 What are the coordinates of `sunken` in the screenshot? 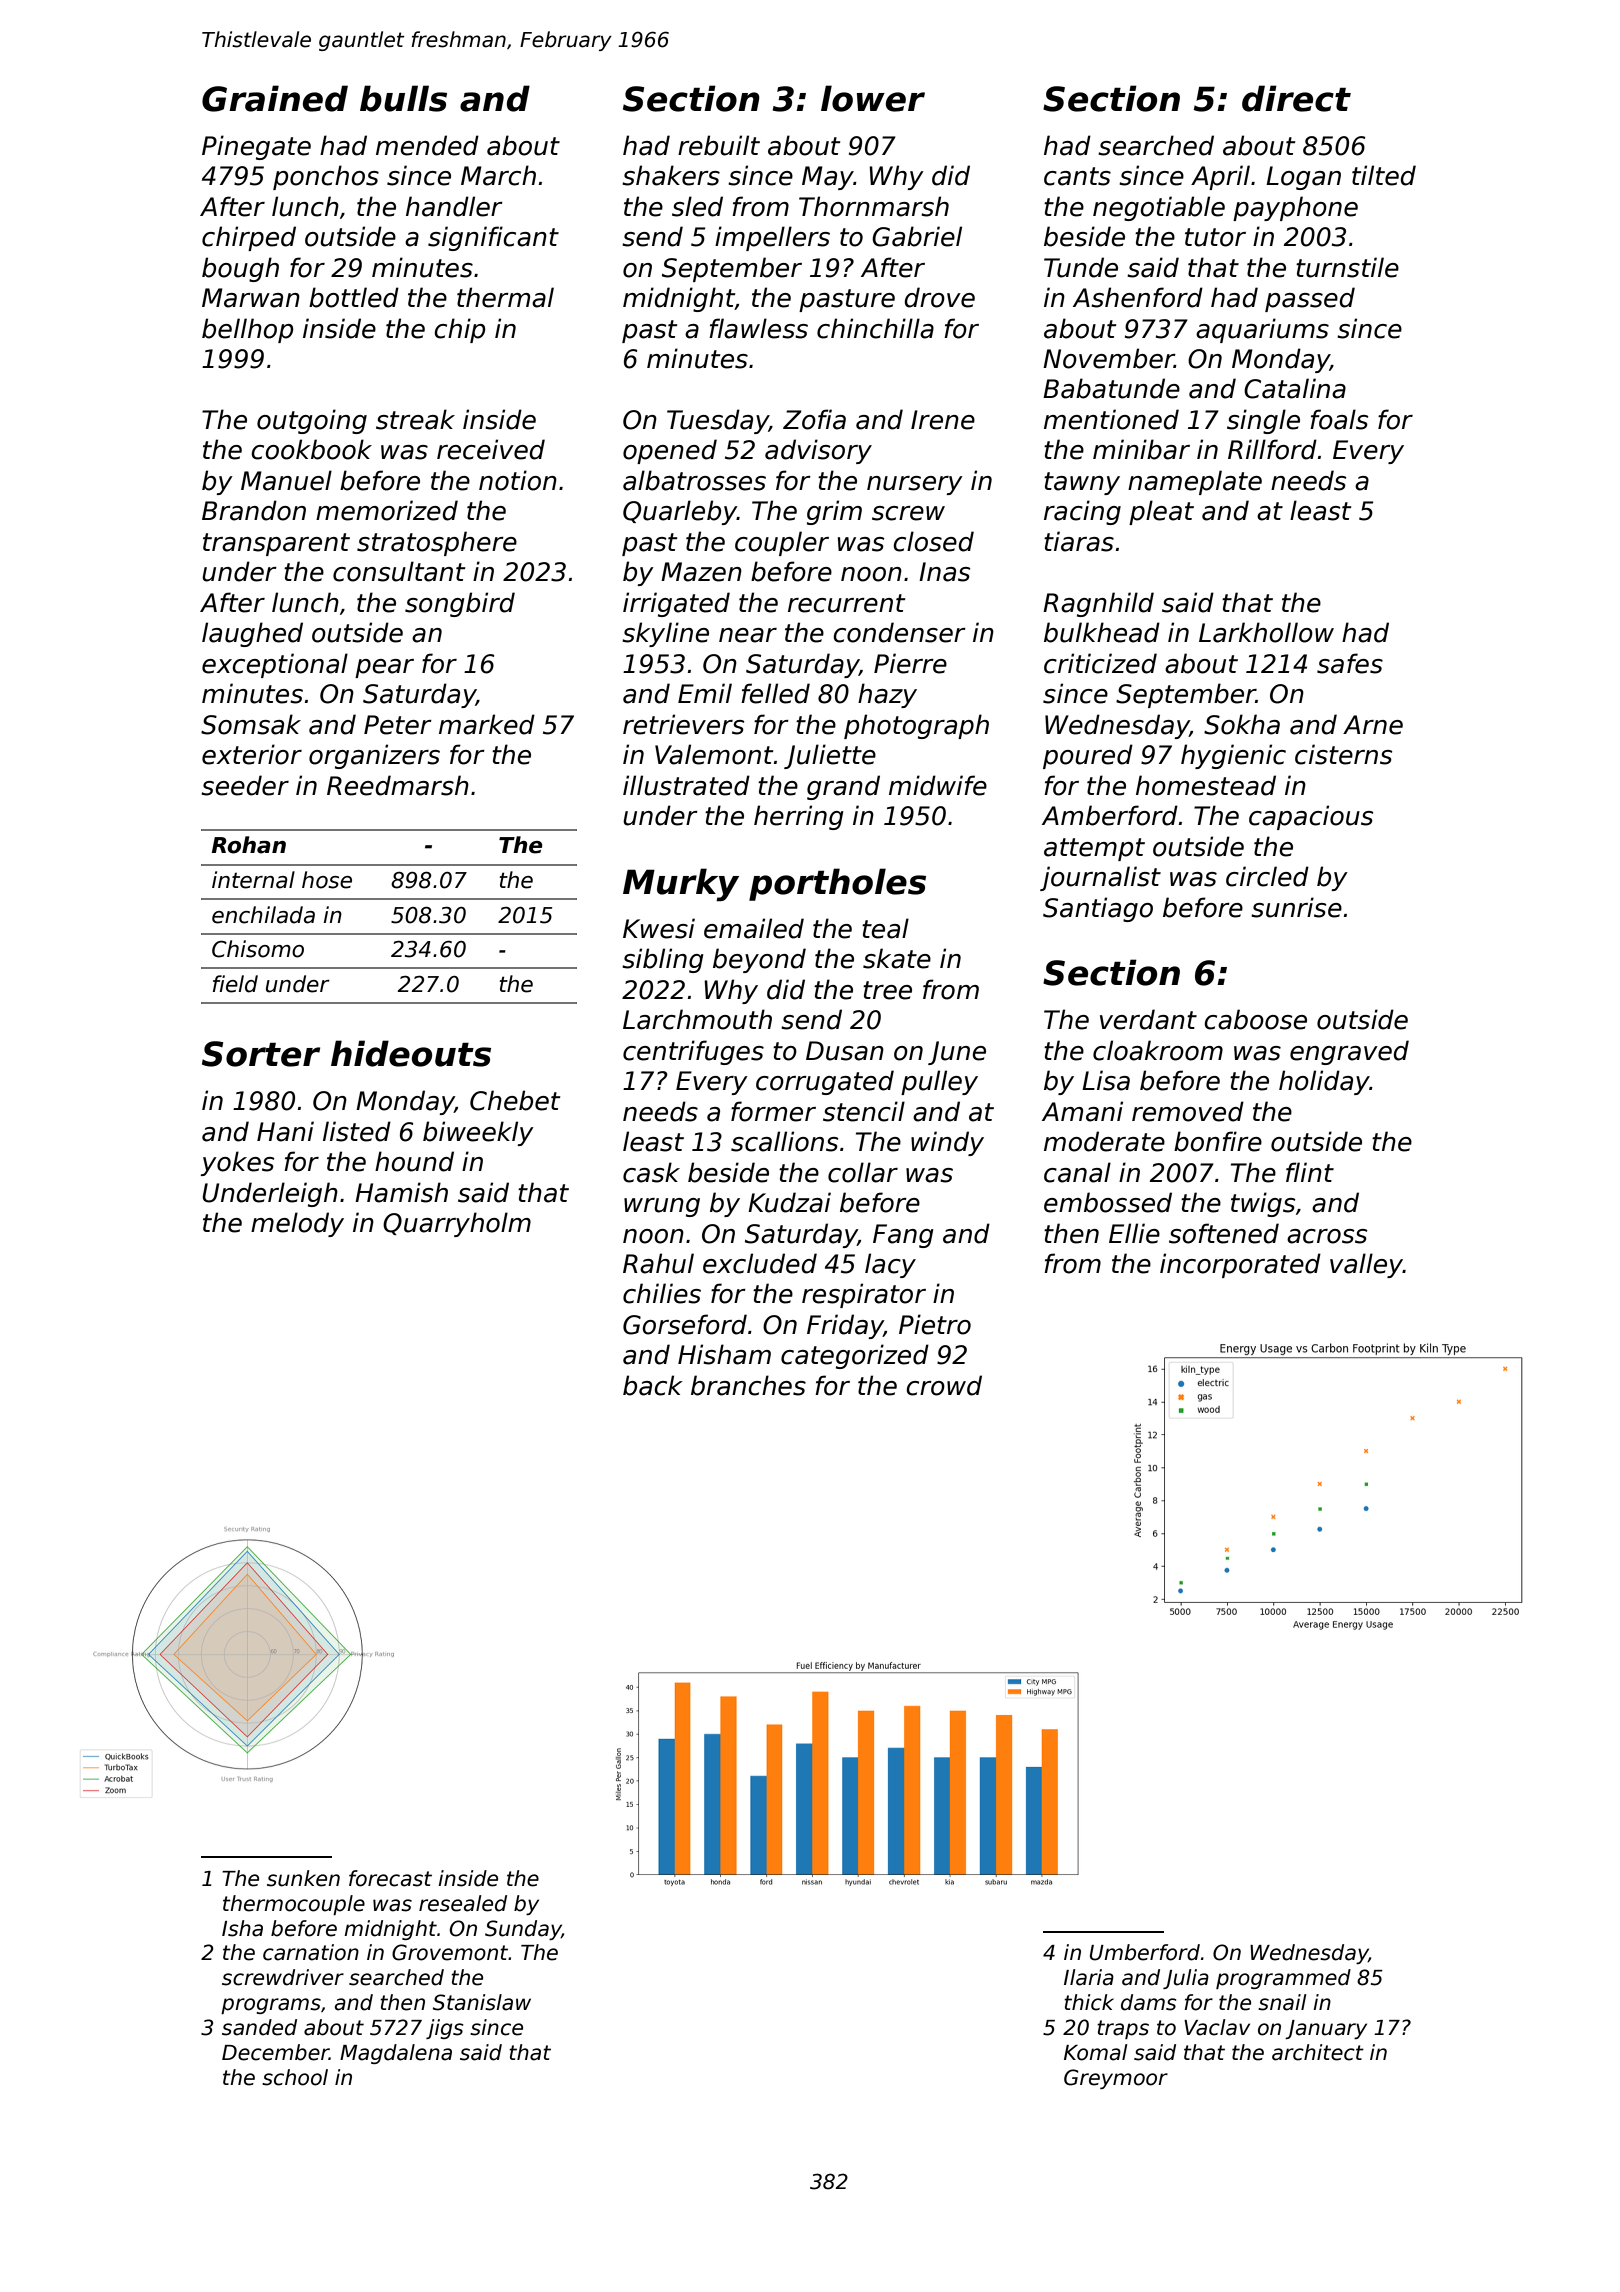 It's located at (303, 1878).
